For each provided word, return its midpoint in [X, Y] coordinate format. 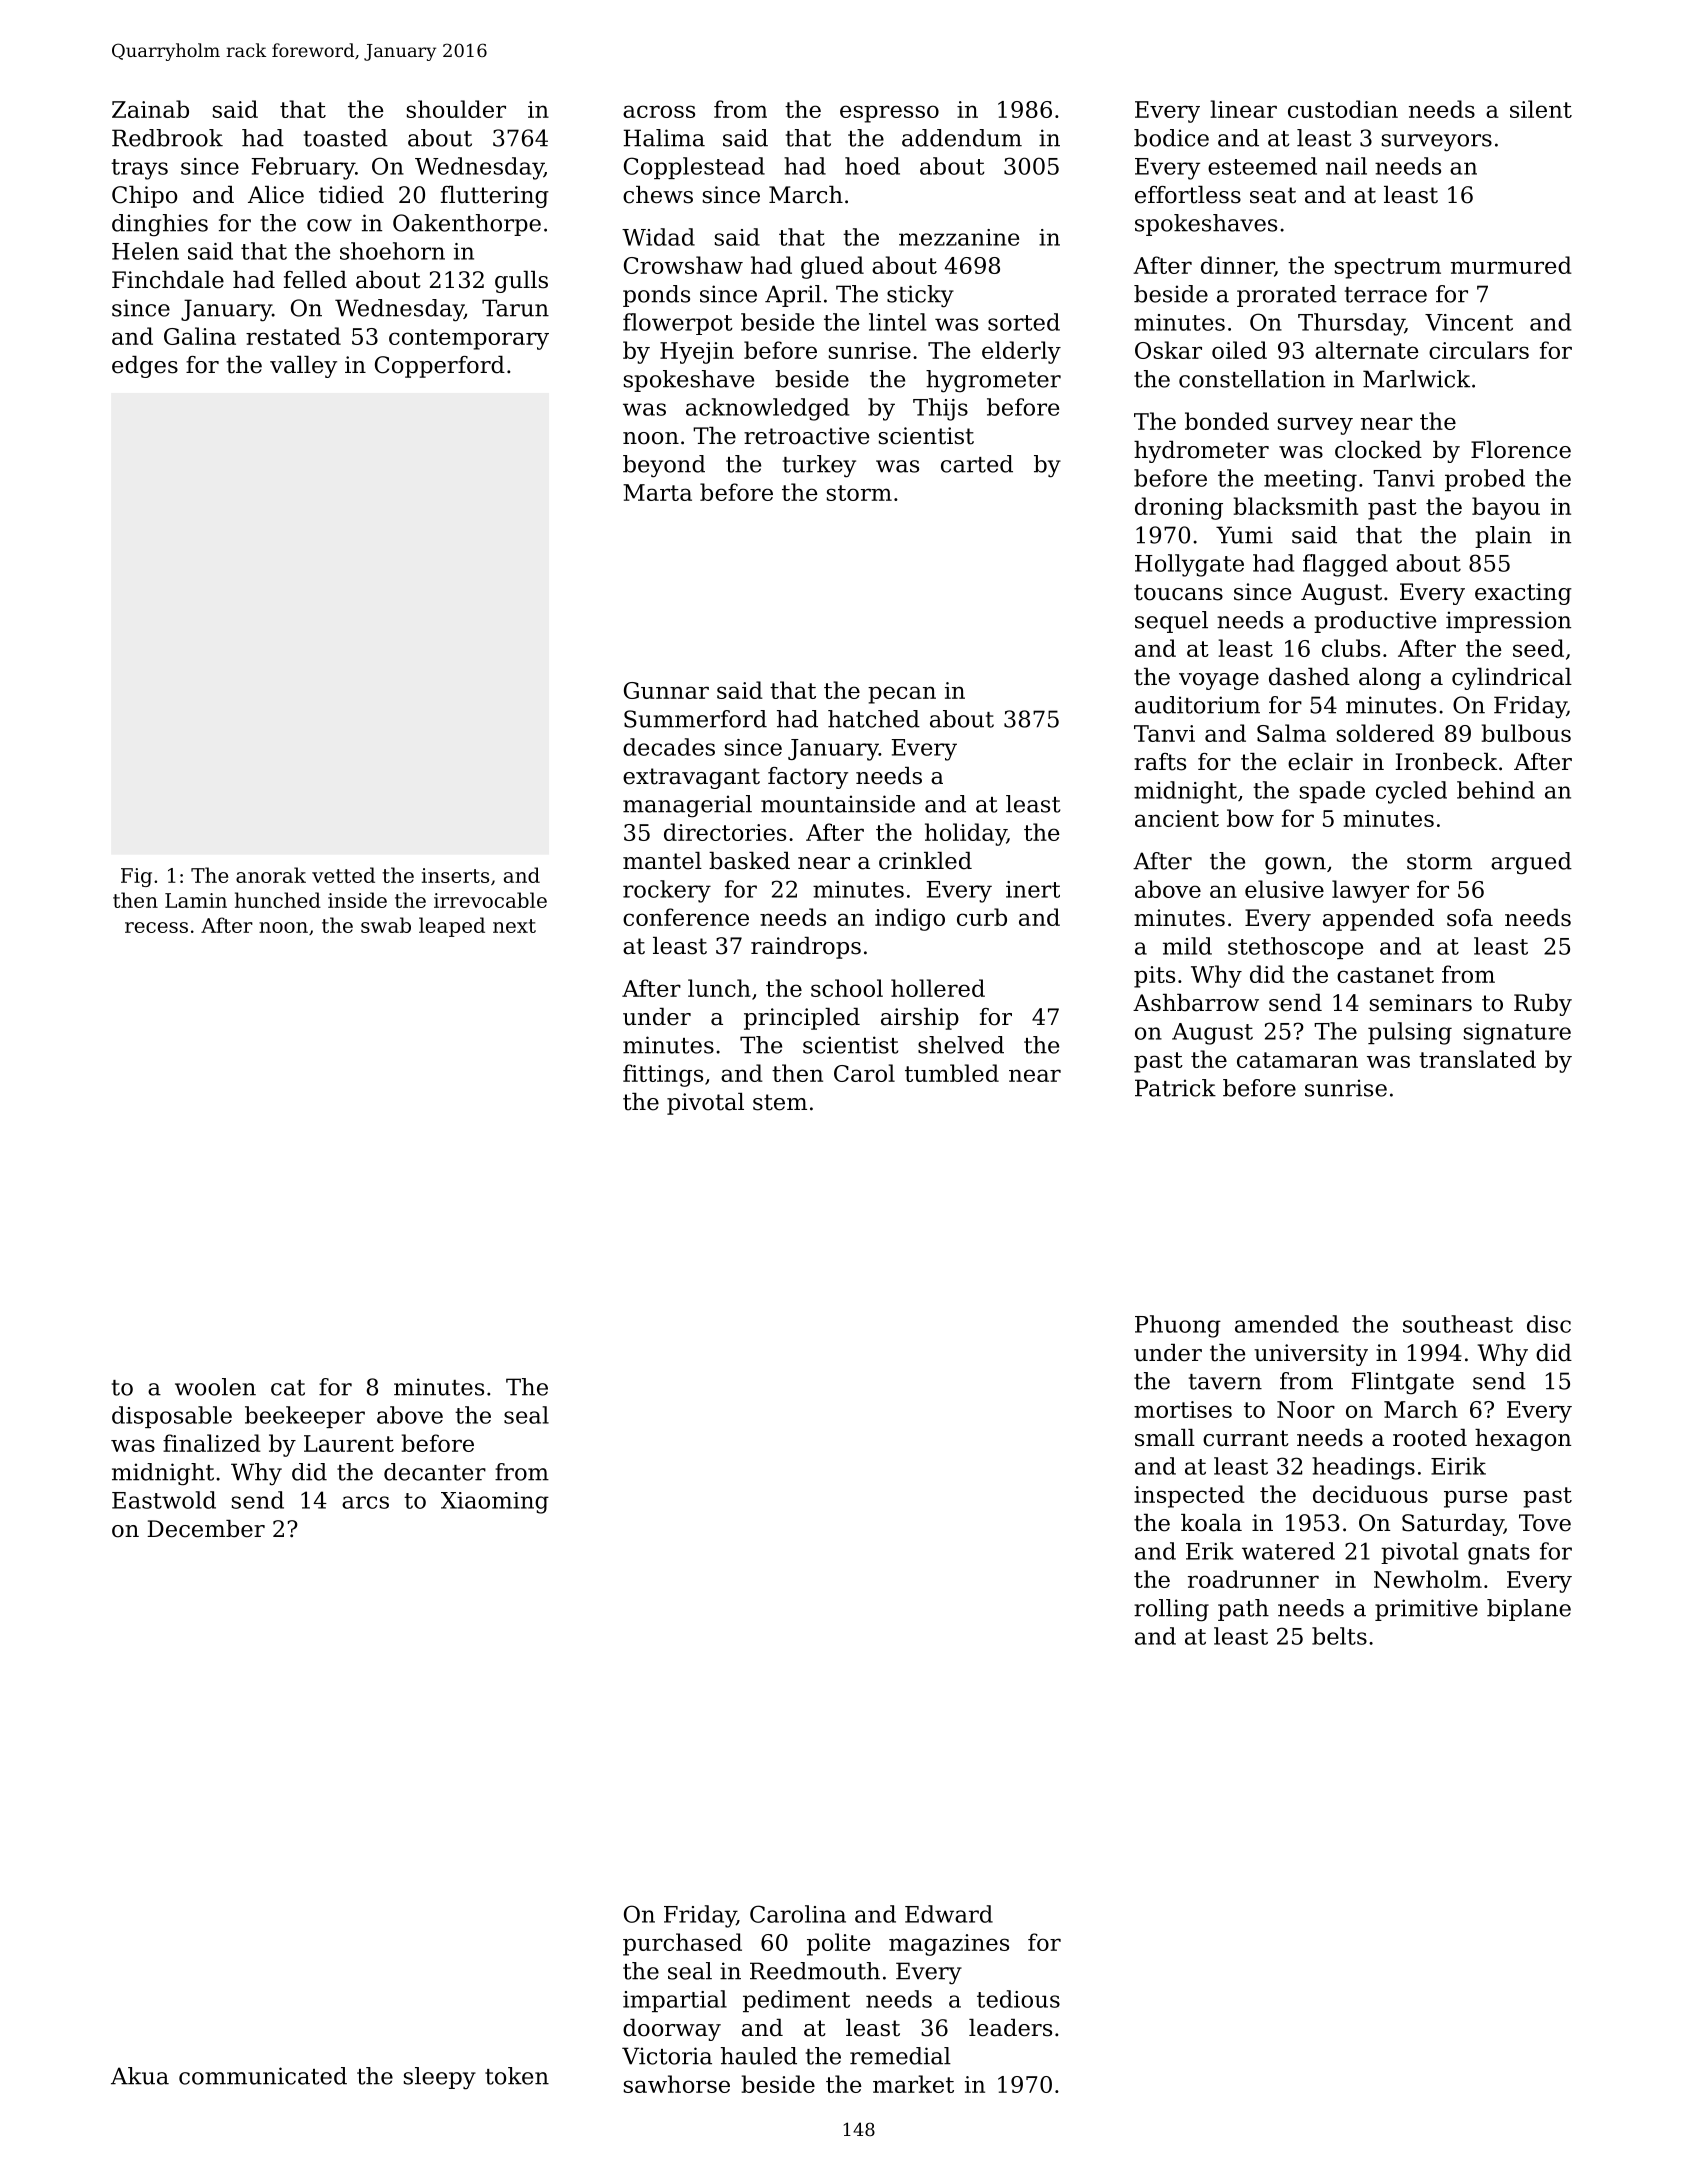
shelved [961, 1045]
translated [1477, 1059]
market [913, 2084]
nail [1346, 166]
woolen [215, 1387]
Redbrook [167, 138]
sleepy [440, 2078]
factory [808, 778]
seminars [1421, 1003]
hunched [278, 900]
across [659, 111]
